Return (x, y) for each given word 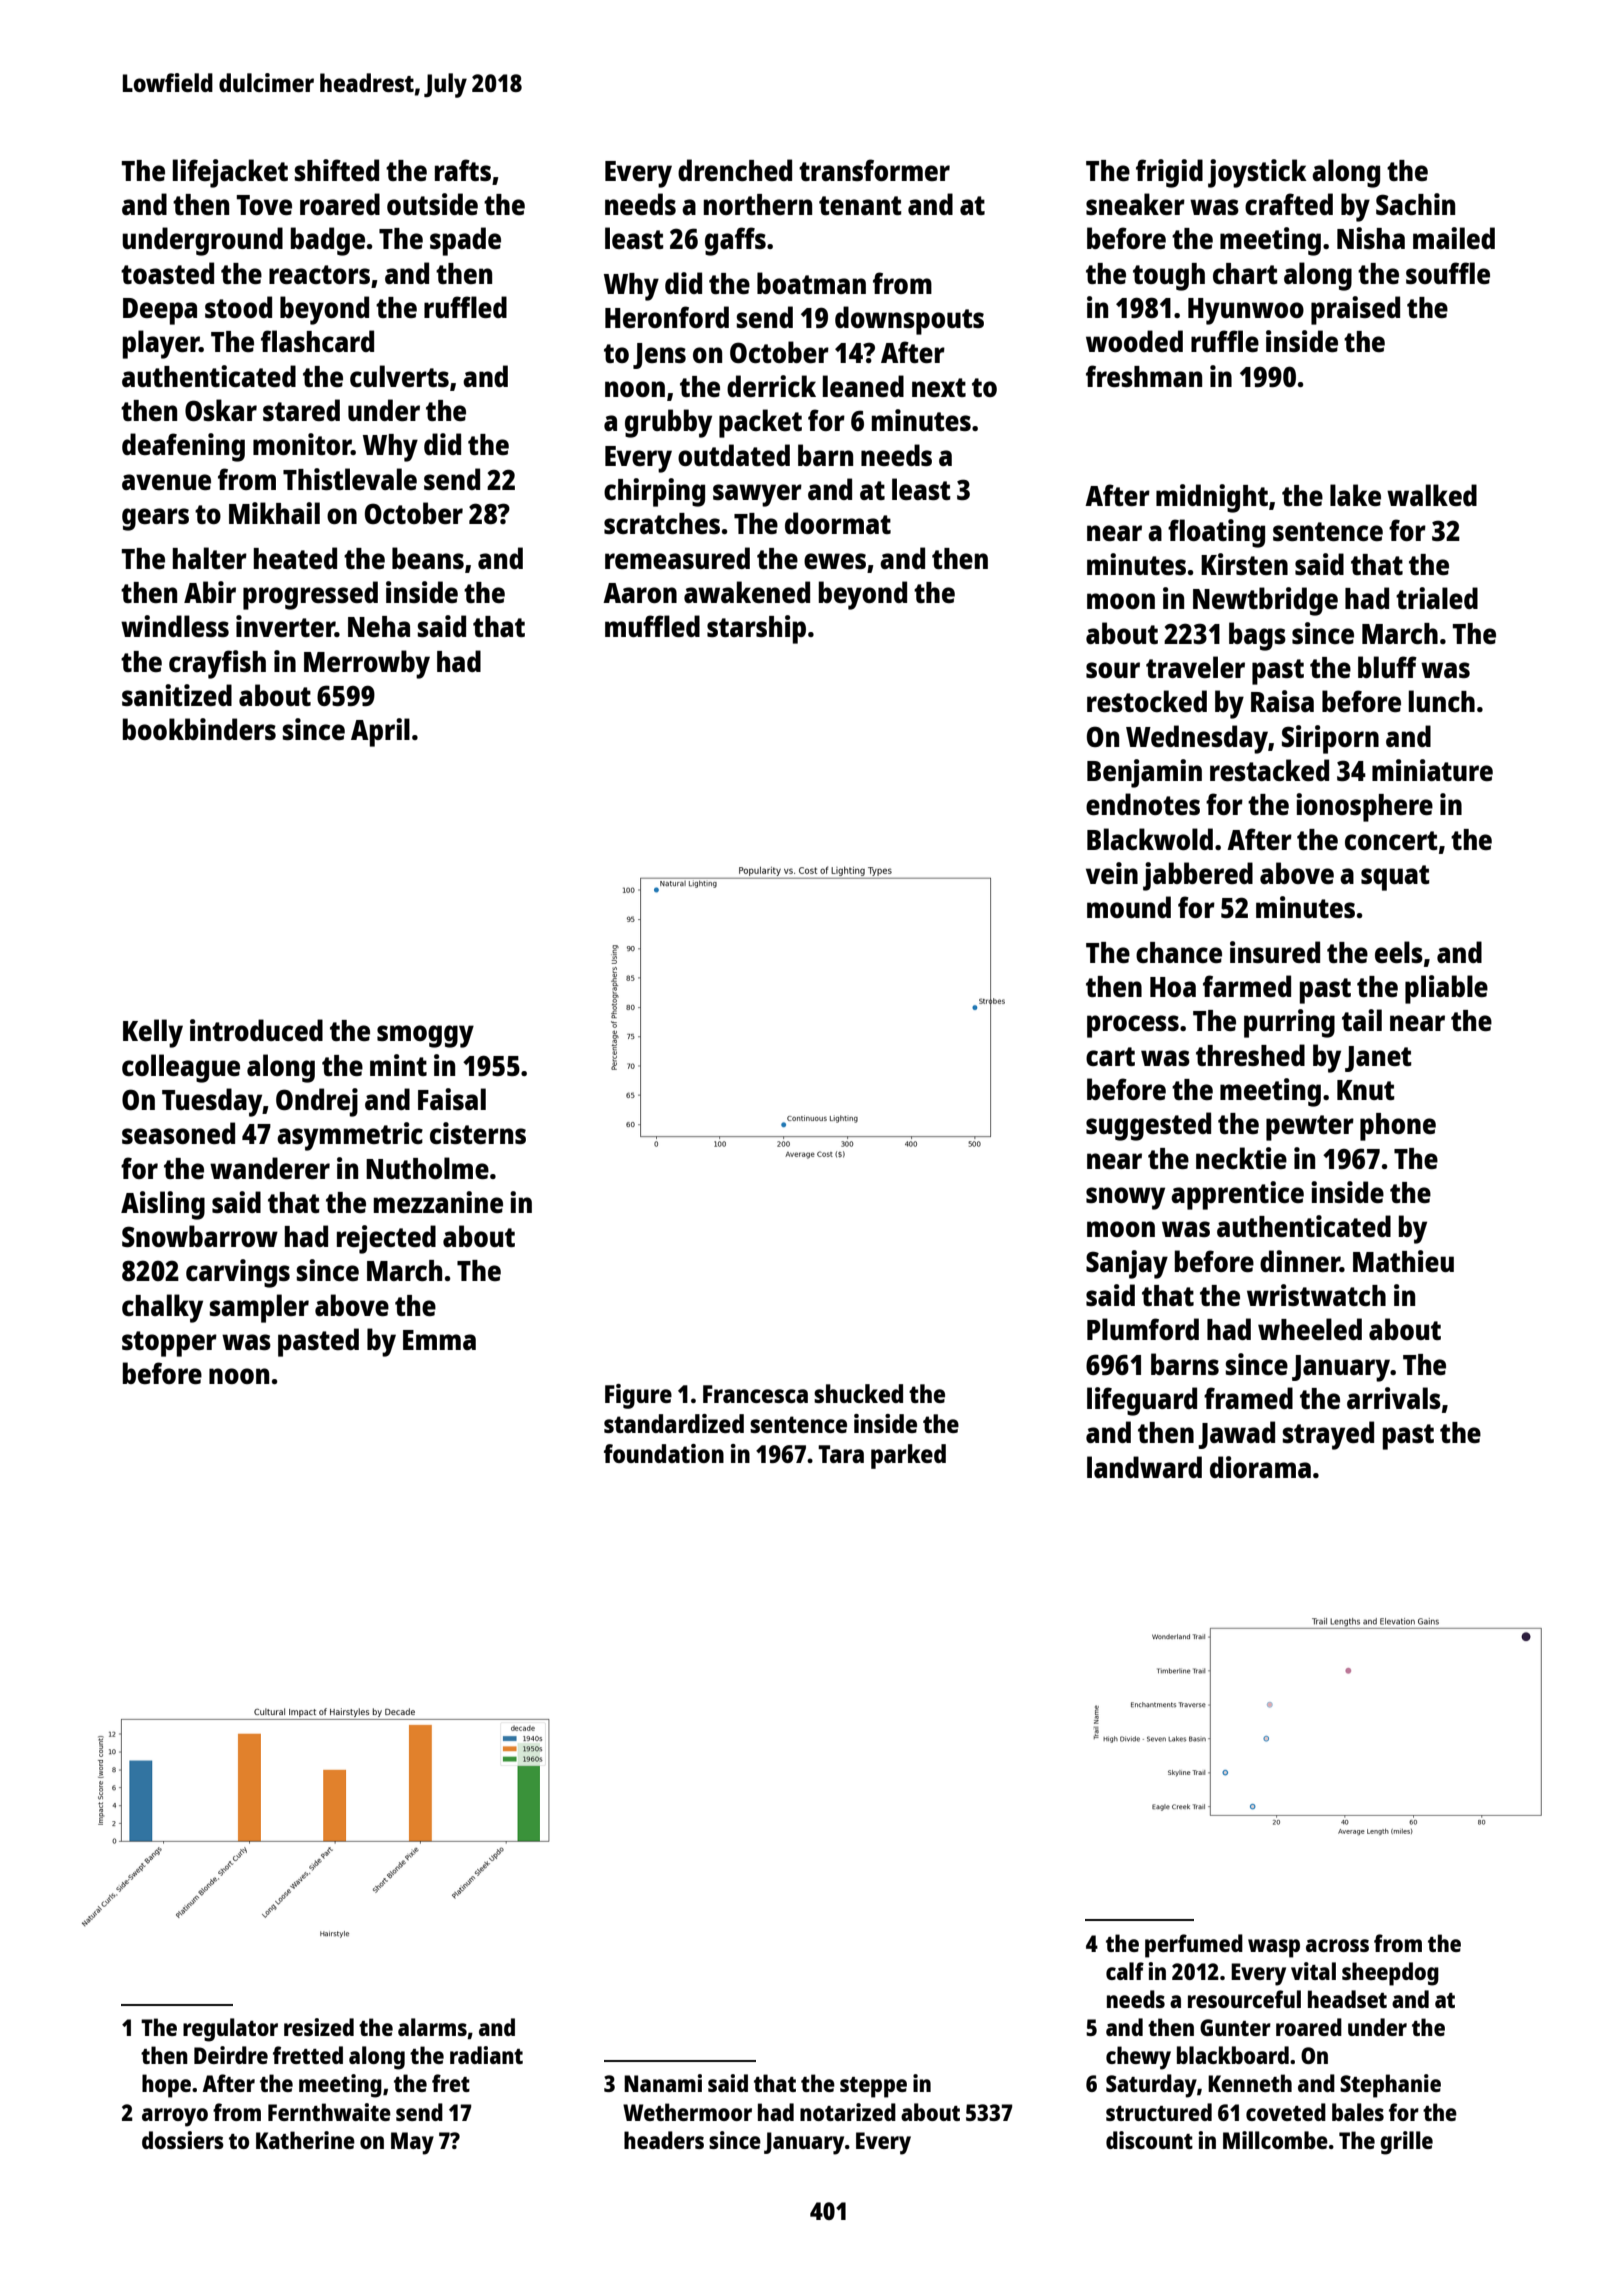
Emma (439, 1340)
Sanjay (1127, 1264)
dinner (1300, 1261)
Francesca (755, 1394)
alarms (432, 2027)
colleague (181, 1068)
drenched (735, 170)
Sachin (1415, 204)
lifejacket (230, 173)
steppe (873, 2087)
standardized (674, 1423)
